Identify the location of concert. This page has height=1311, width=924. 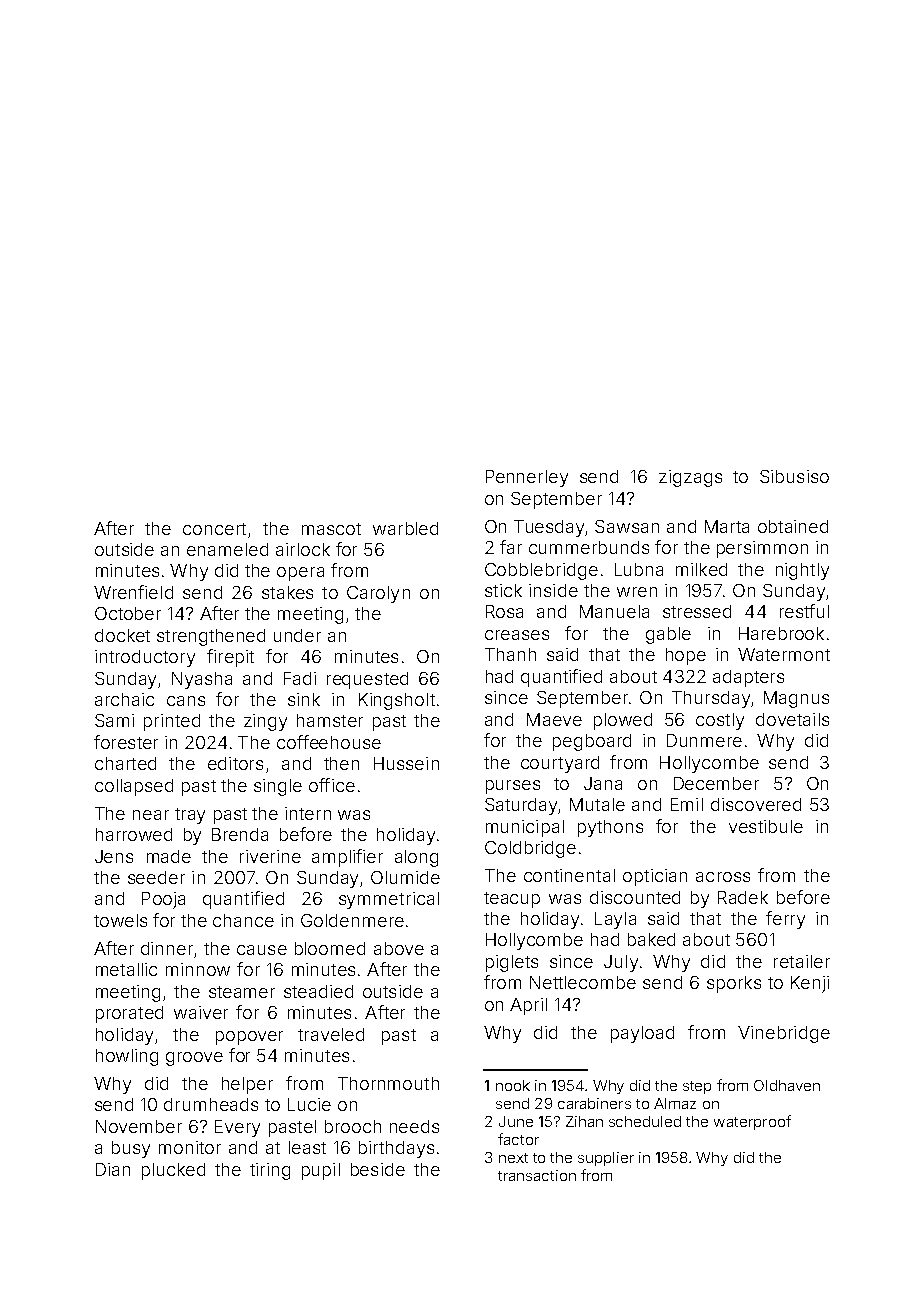
(214, 529).
